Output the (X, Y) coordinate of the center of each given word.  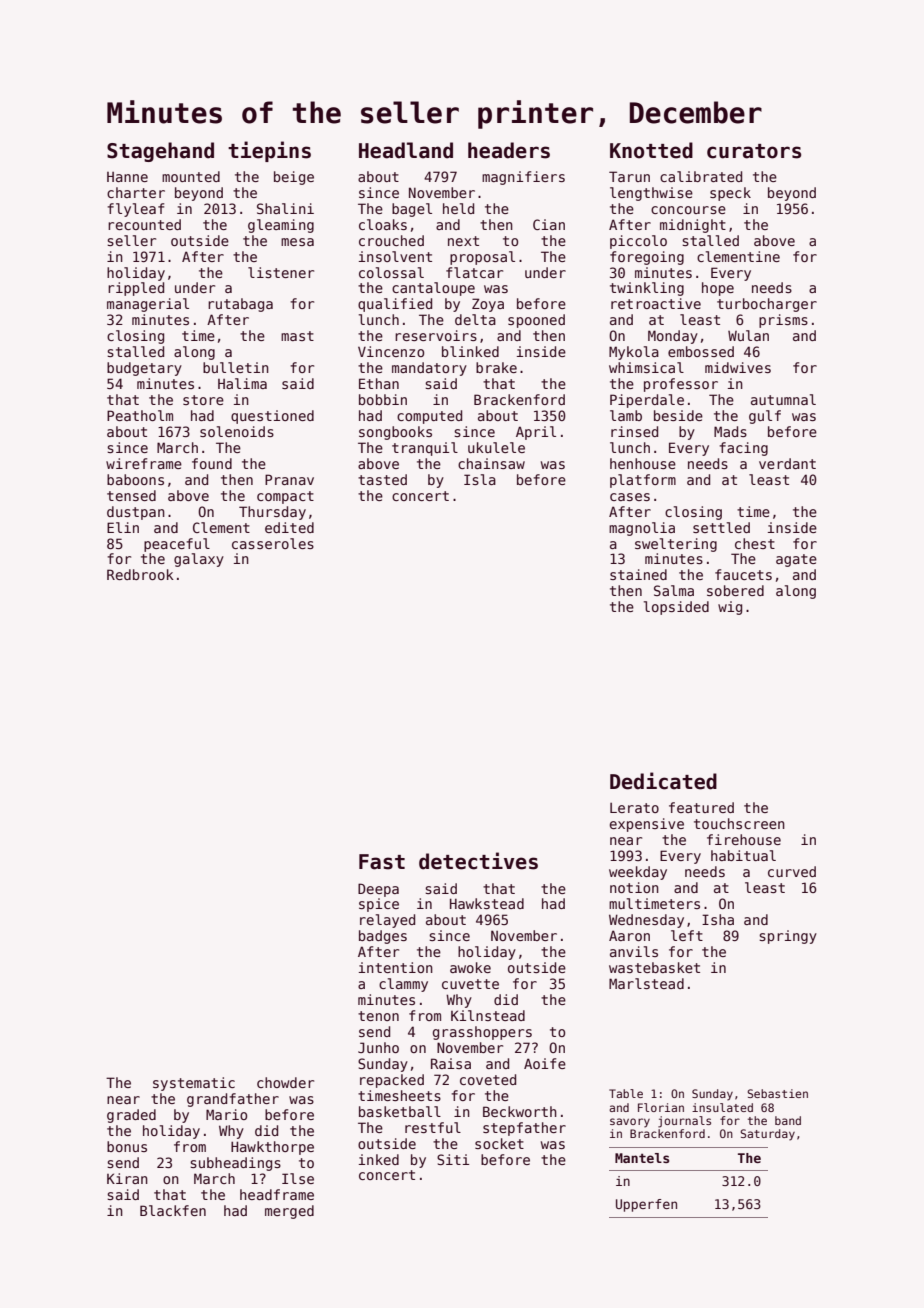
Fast (382, 862)
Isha (718, 919)
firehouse (744, 839)
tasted (382, 479)
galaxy (199, 560)
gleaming (281, 226)
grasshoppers (482, 1033)
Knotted (651, 150)
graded (131, 1116)
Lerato (634, 808)
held (458, 208)
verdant (787, 463)
